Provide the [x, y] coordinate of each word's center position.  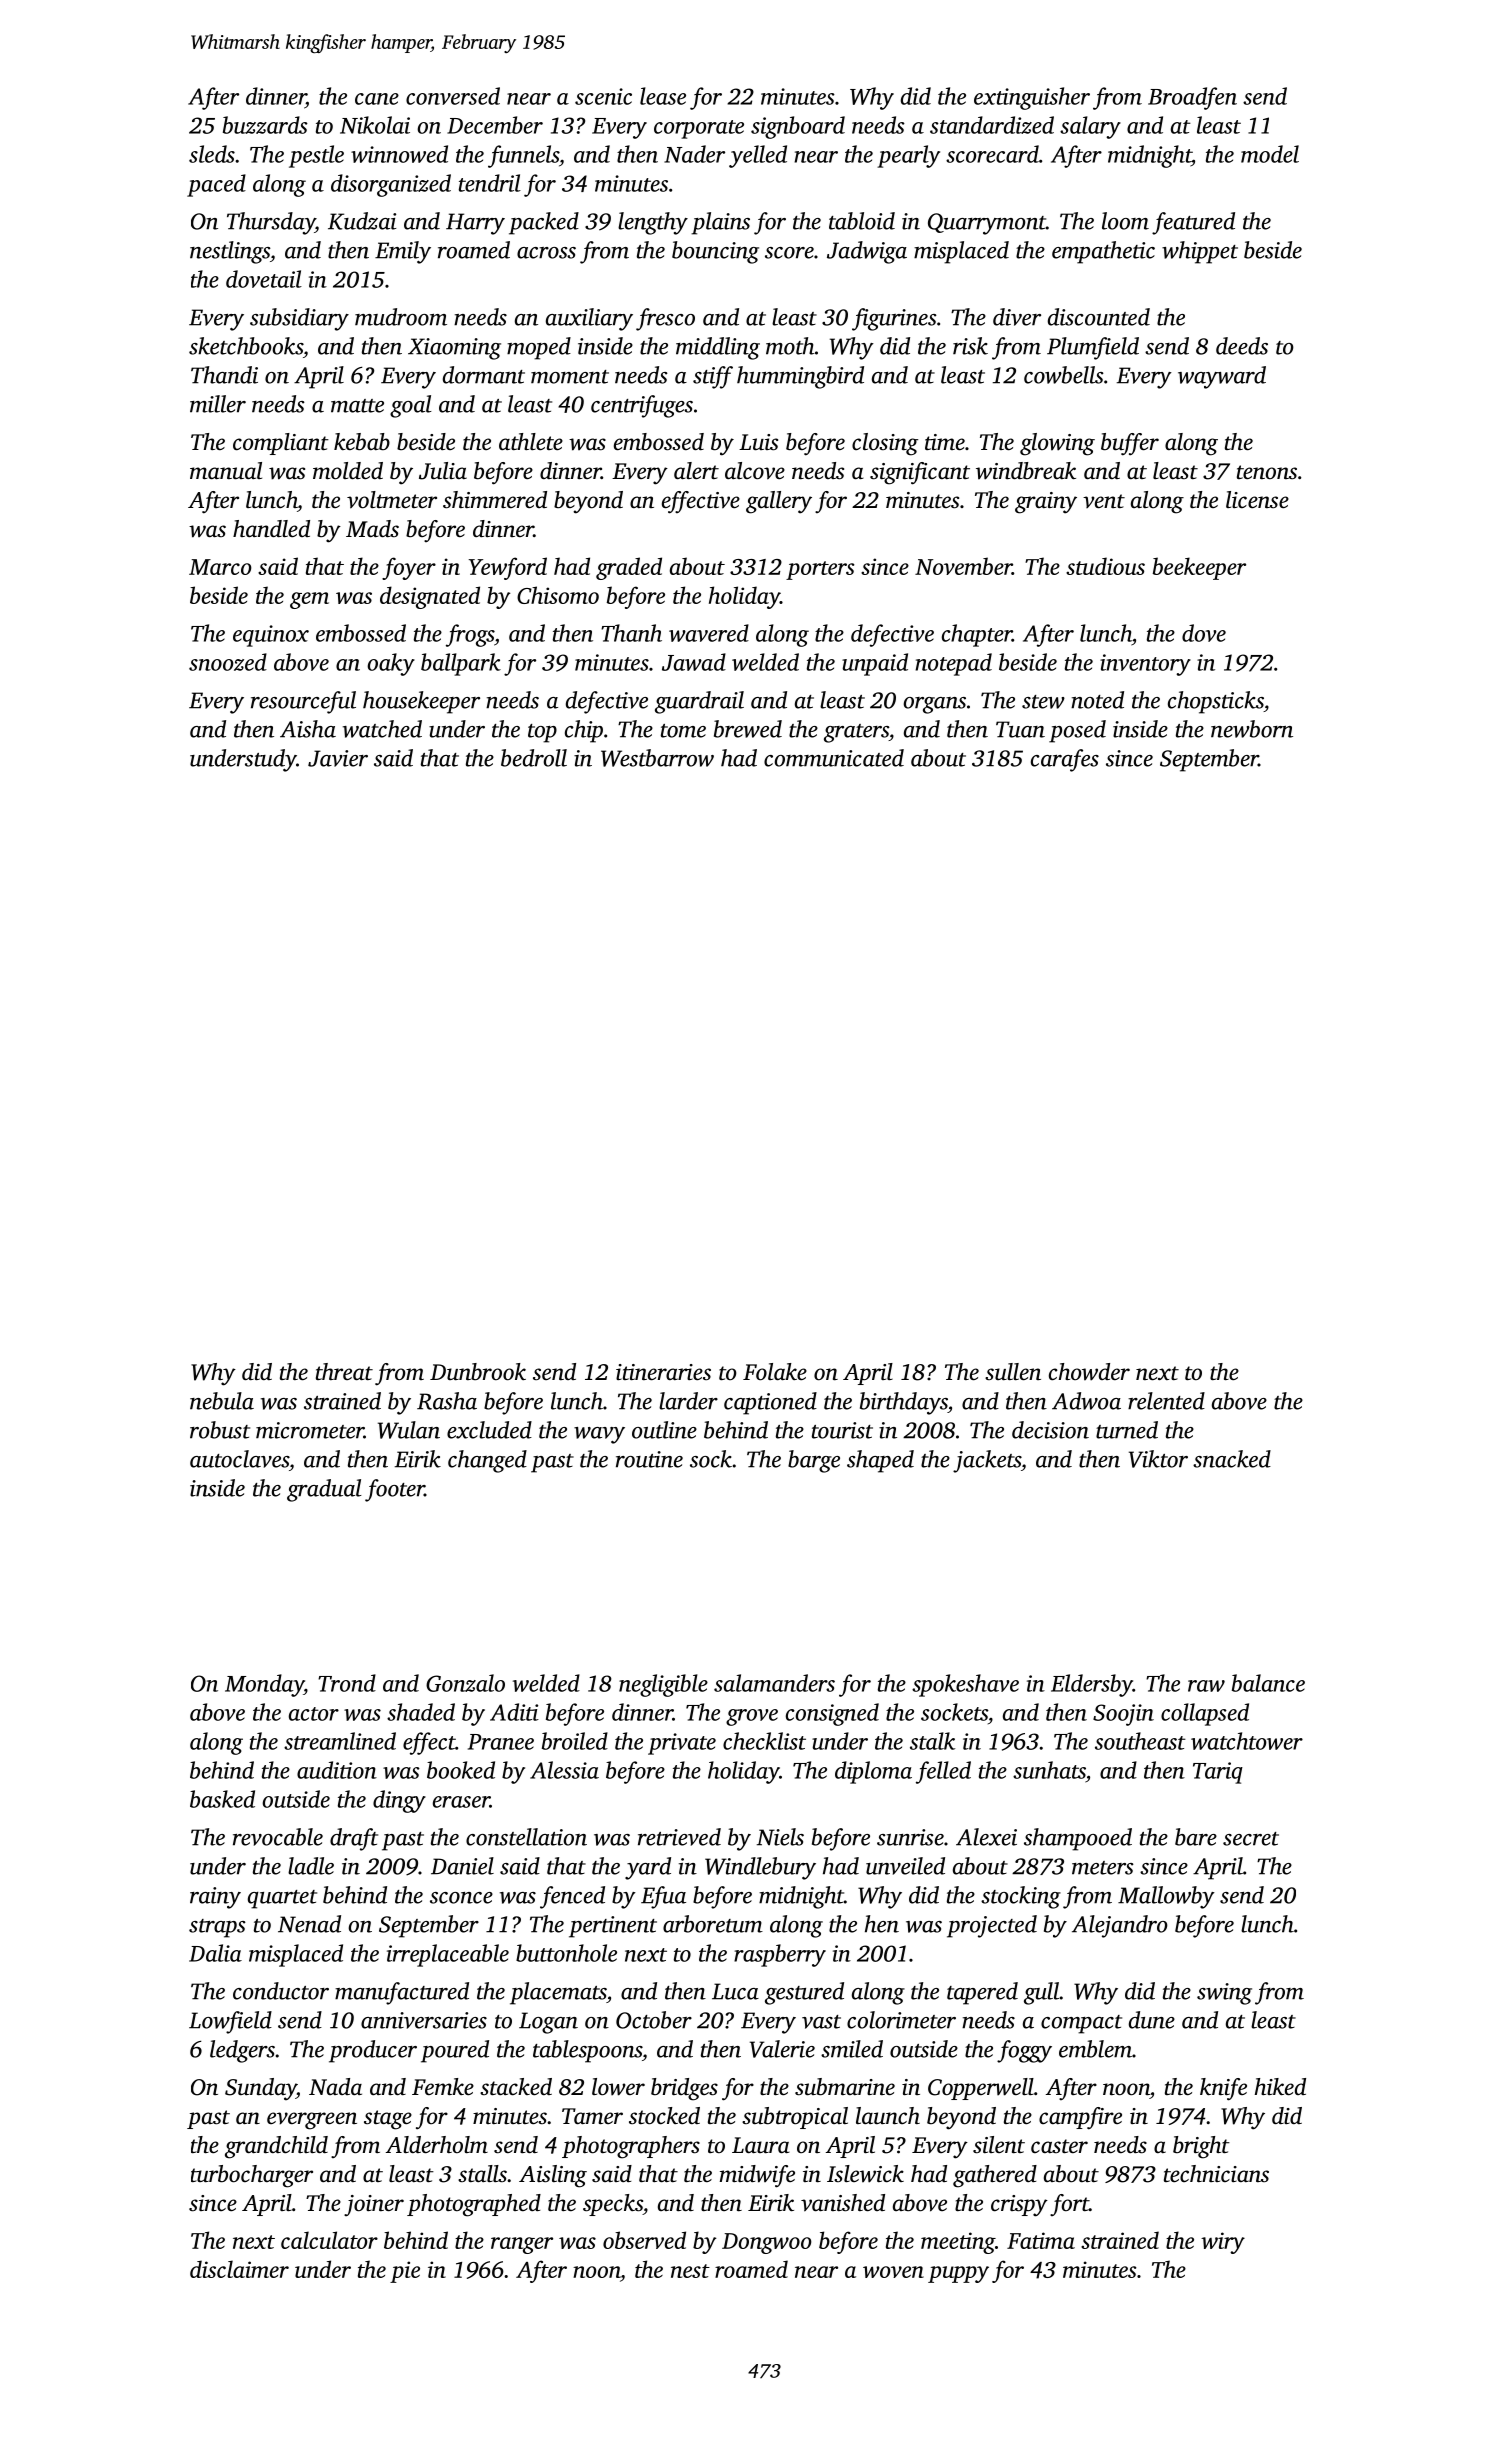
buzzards [265, 125]
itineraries [663, 1372]
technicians [1216, 2174]
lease [663, 96]
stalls [482, 2173]
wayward [1222, 377]
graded [629, 568]
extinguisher [1032, 98]
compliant [281, 444]
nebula [222, 1401]
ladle [311, 1866]
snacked [1232, 1459]
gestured [804, 1993]
